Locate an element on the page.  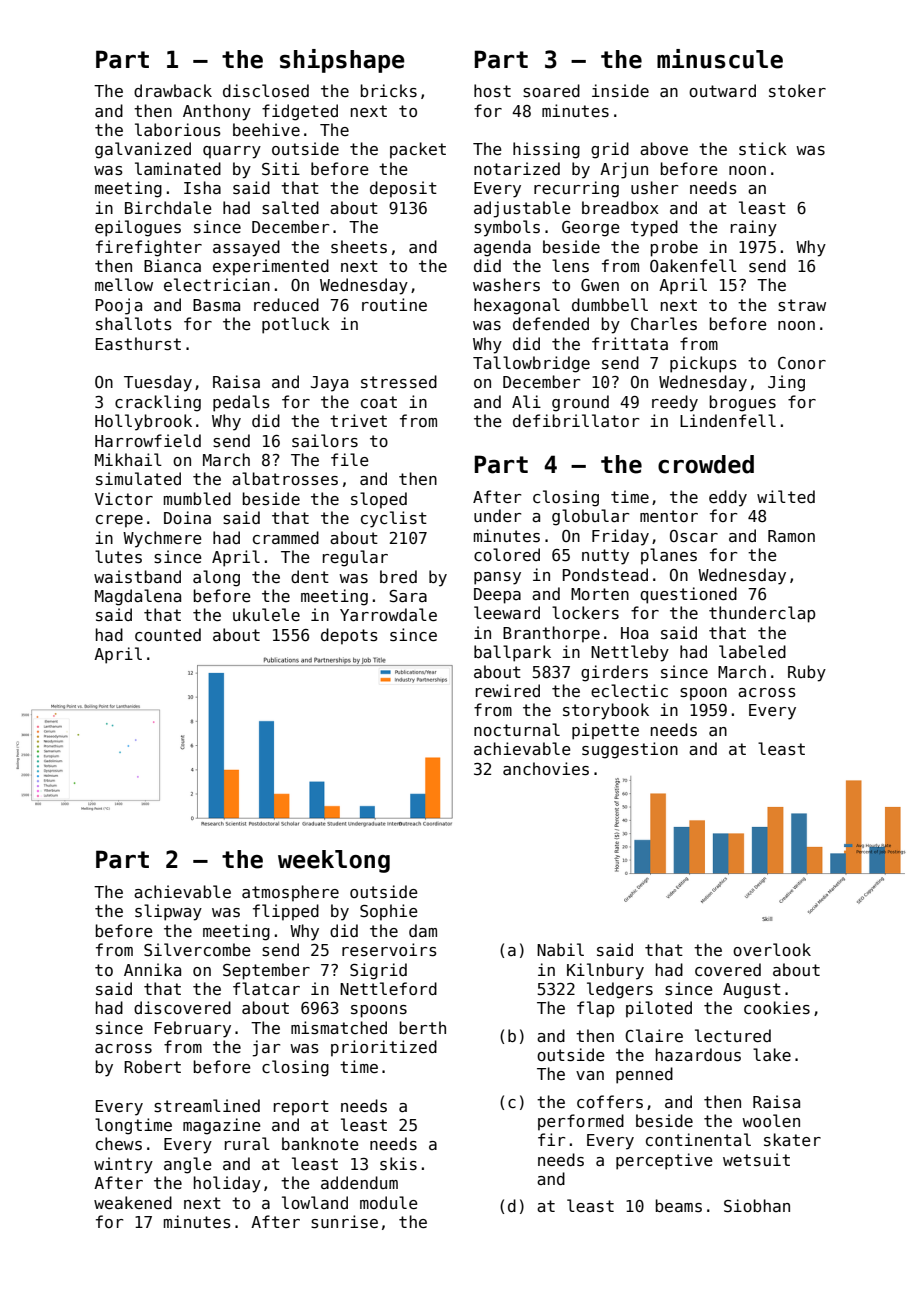
drawback is located at coordinates (173, 90).
